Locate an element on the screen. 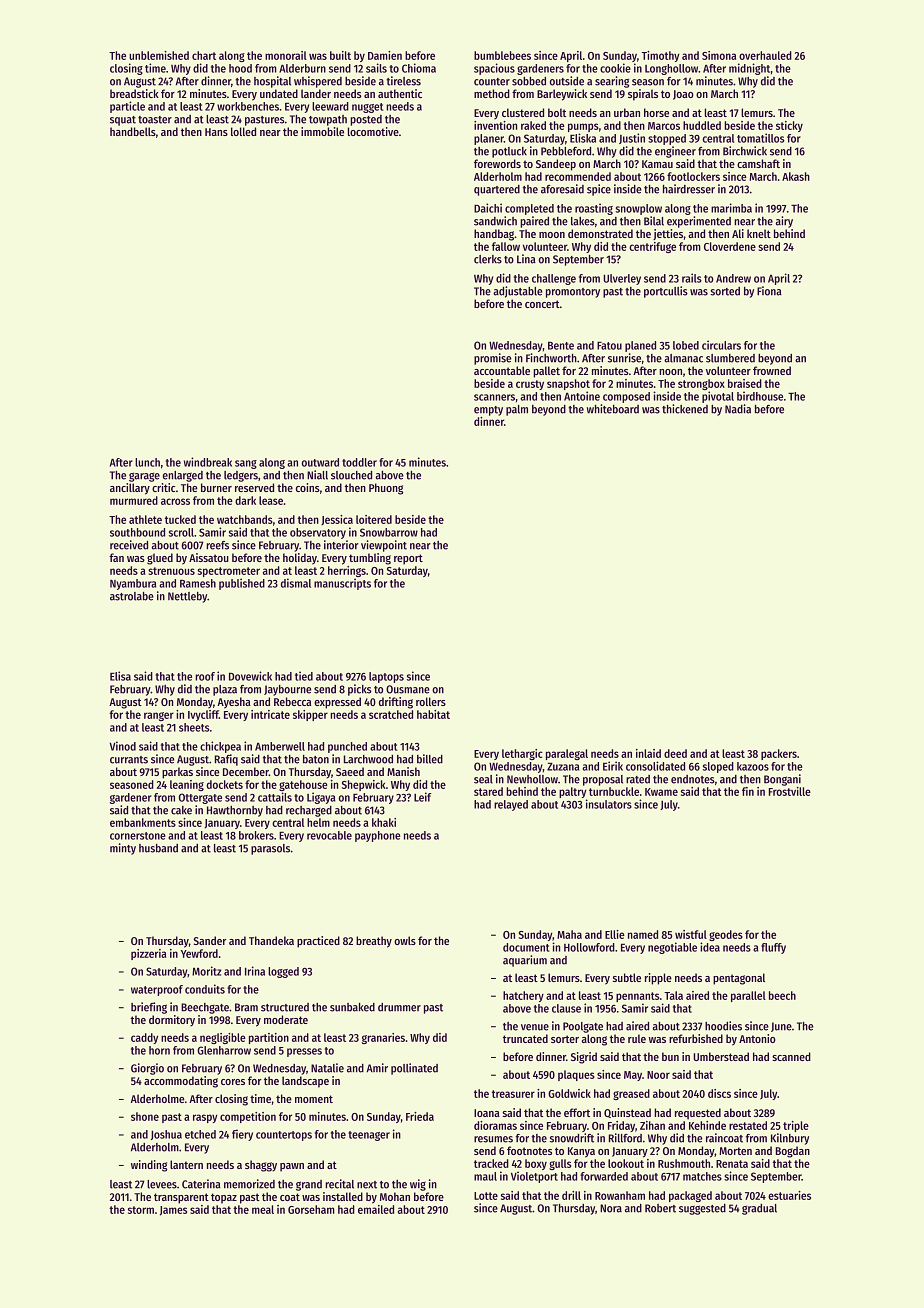 The image size is (924, 1308). endnotes is located at coordinates (693, 779).
